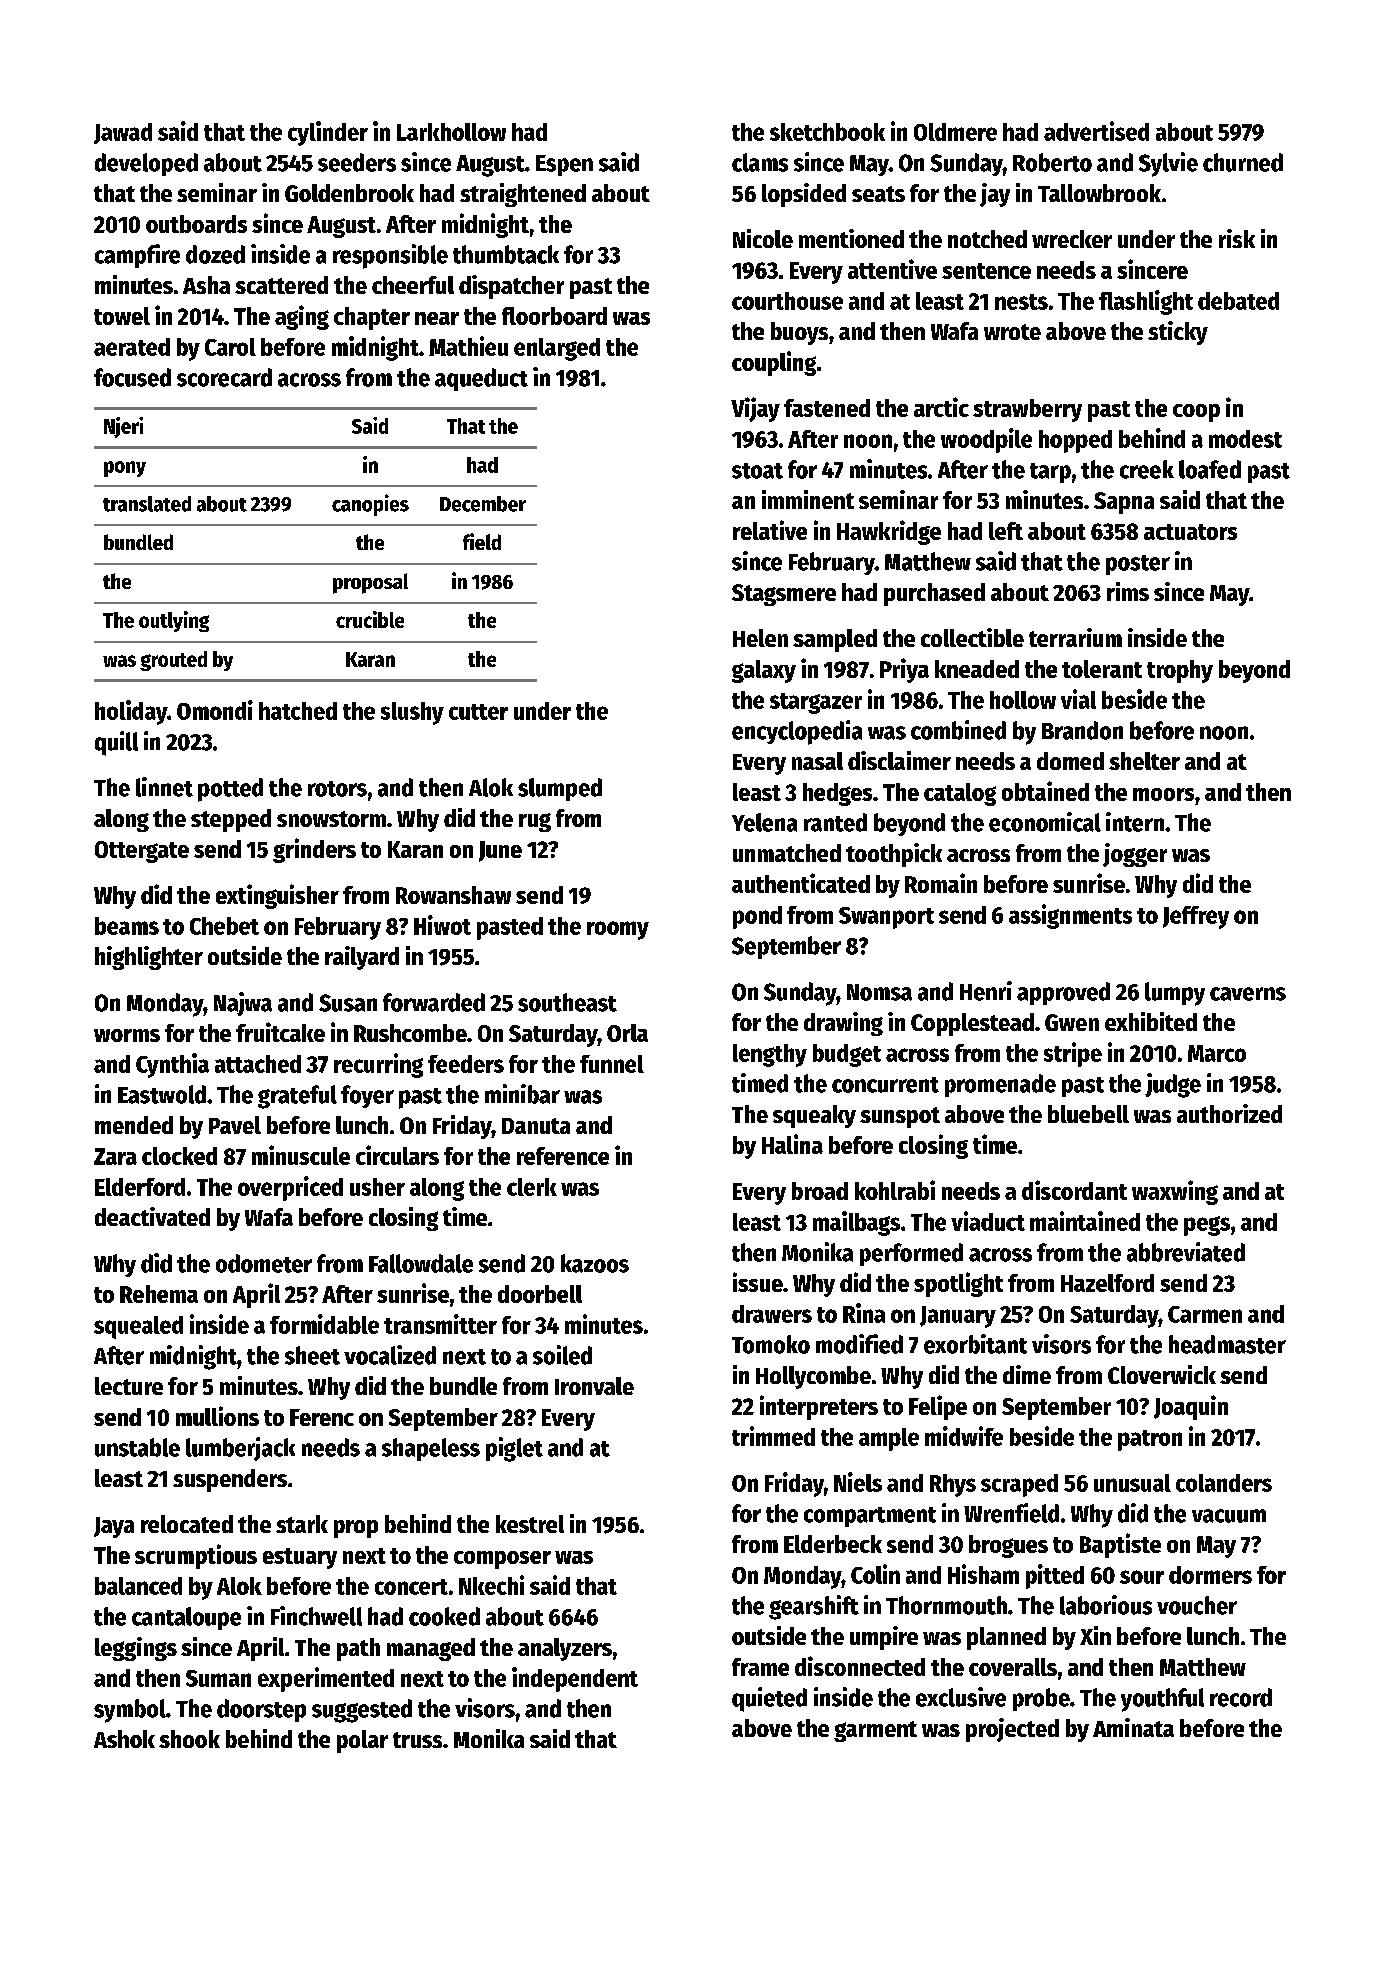 Image resolution: width=1386 pixels, height=1969 pixels. I want to click on seats, so click(878, 194).
